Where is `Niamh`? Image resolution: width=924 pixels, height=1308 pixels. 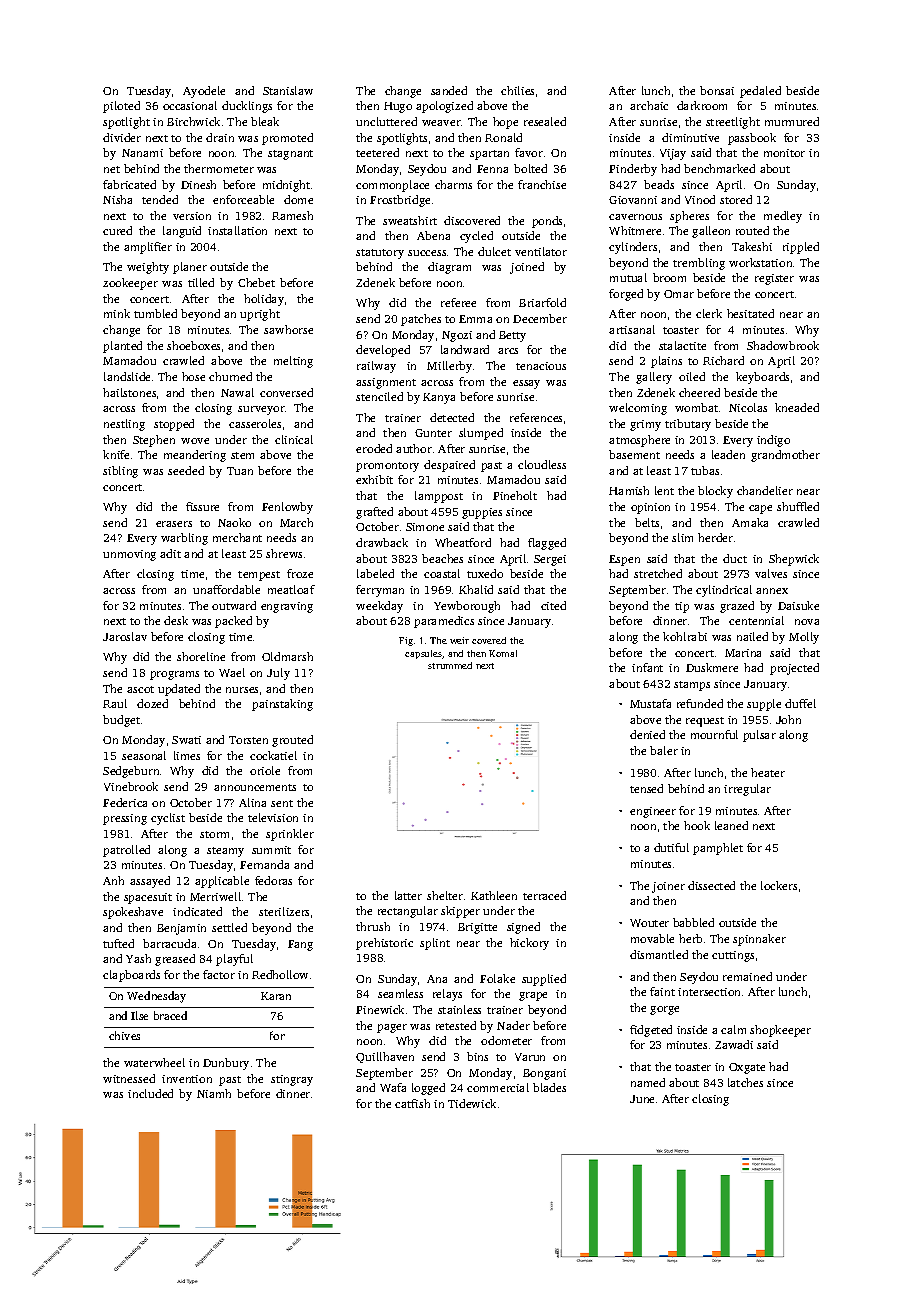 Niamh is located at coordinates (214, 1093).
